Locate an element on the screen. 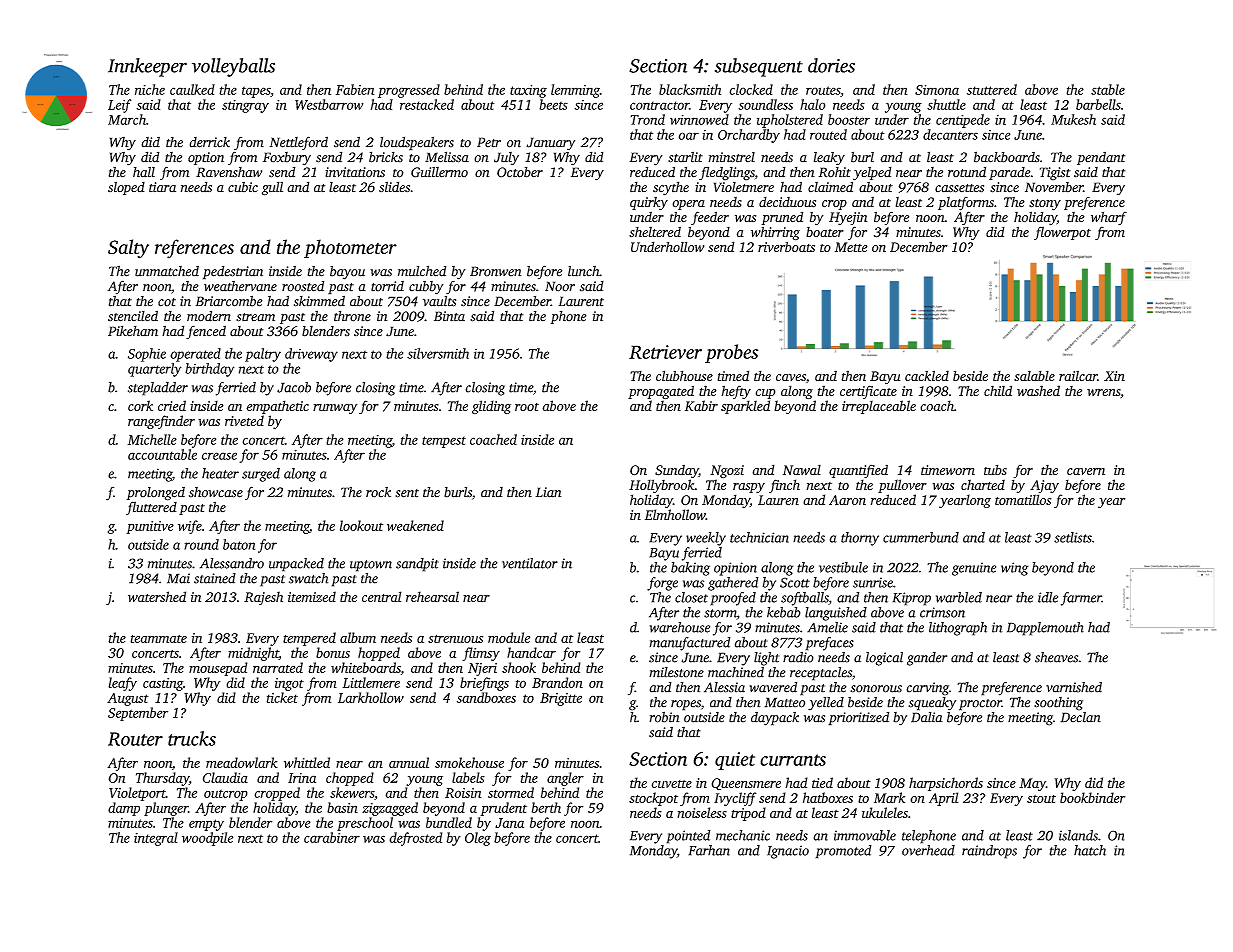 The image size is (1233, 952). Elmhollow is located at coordinates (675, 514).
